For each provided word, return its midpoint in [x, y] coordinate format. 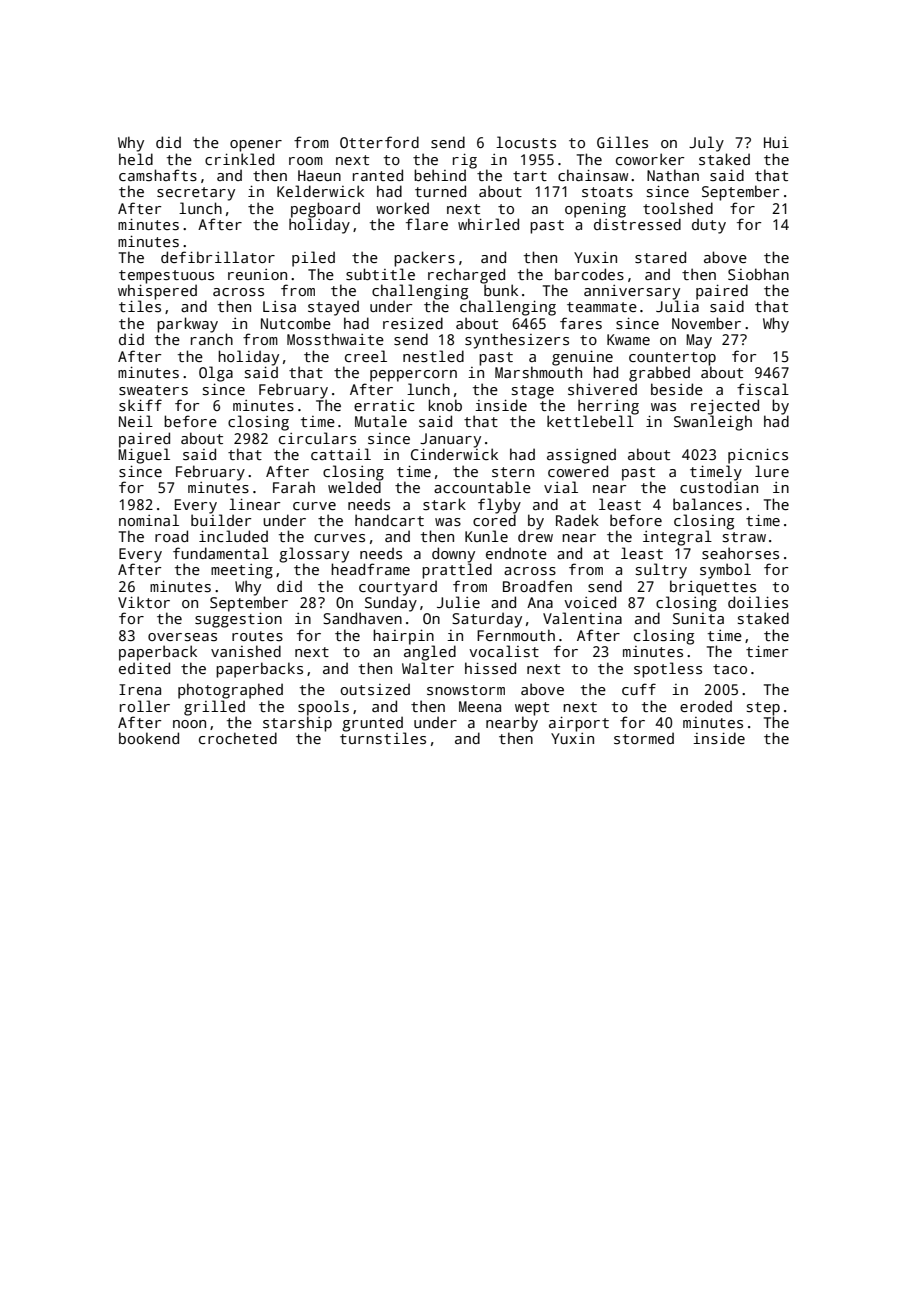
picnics [758, 456]
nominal [149, 520]
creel [366, 356]
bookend [149, 738]
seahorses [740, 553]
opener [256, 146]
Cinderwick [454, 454]
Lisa [279, 306]
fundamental [221, 553]
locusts [526, 142]
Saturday [487, 620]
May [699, 341]
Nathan [673, 175]
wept [532, 709]
